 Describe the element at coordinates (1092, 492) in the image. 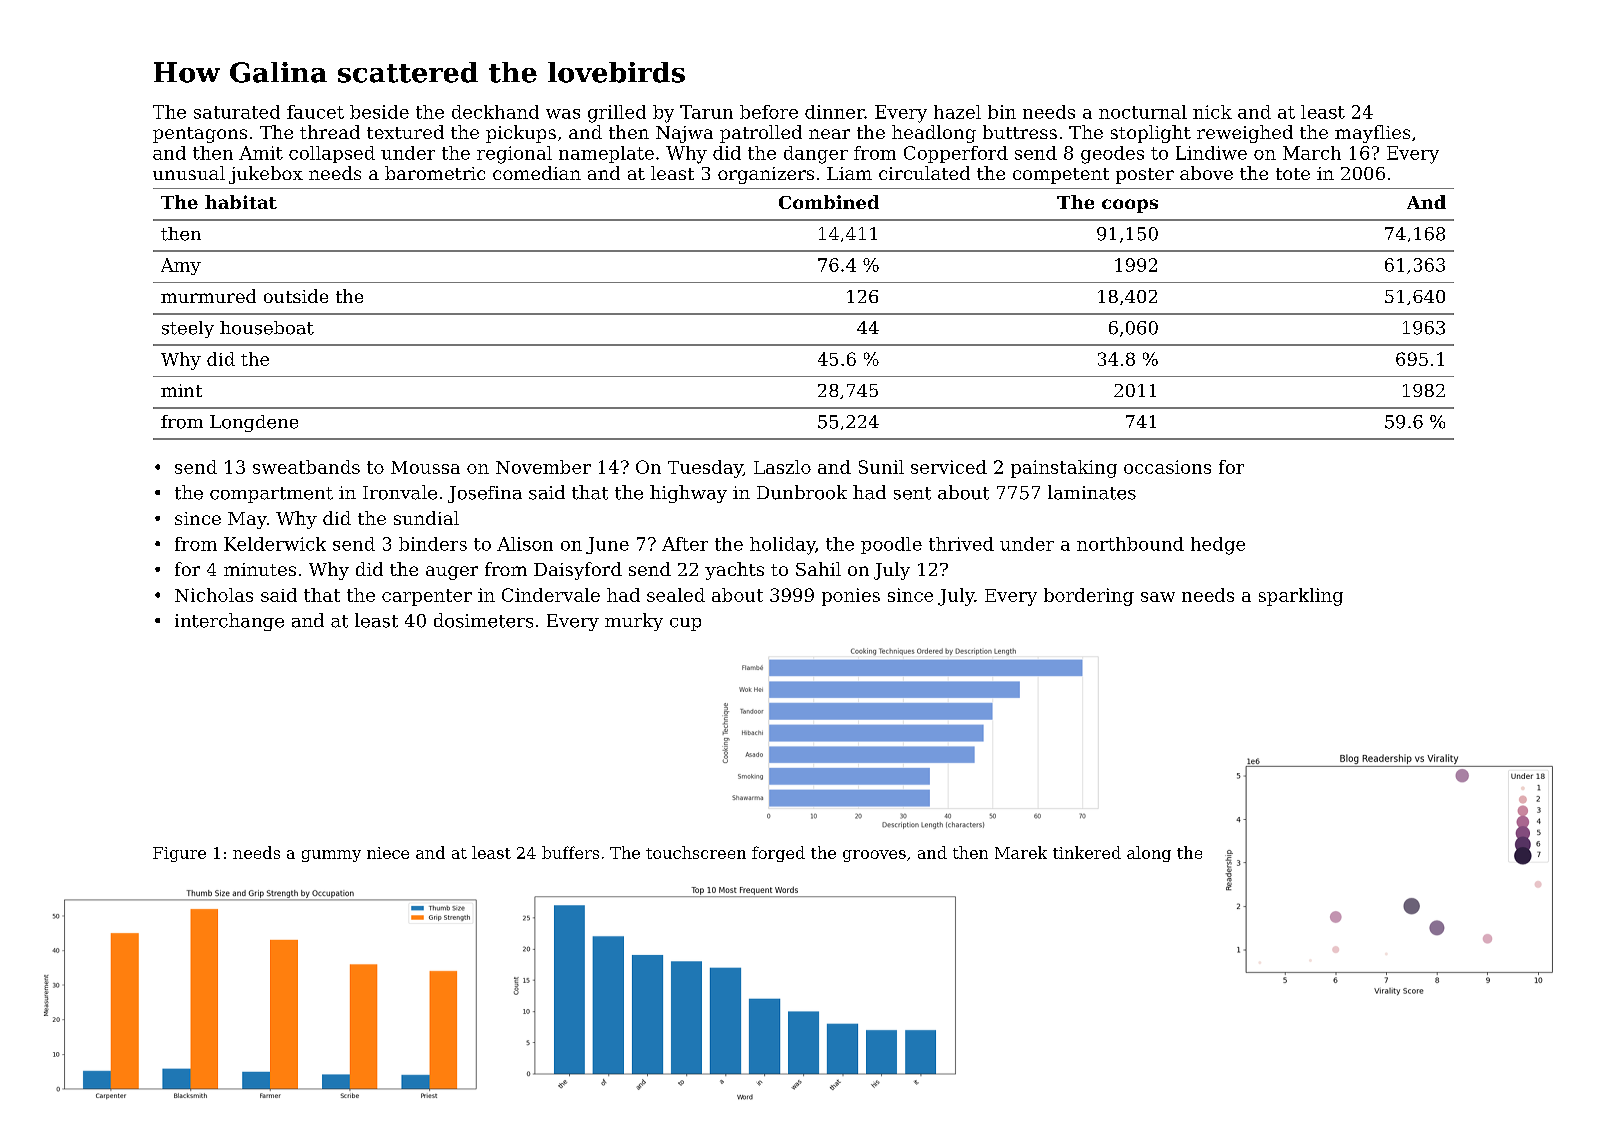

I see `laminates` at that location.
